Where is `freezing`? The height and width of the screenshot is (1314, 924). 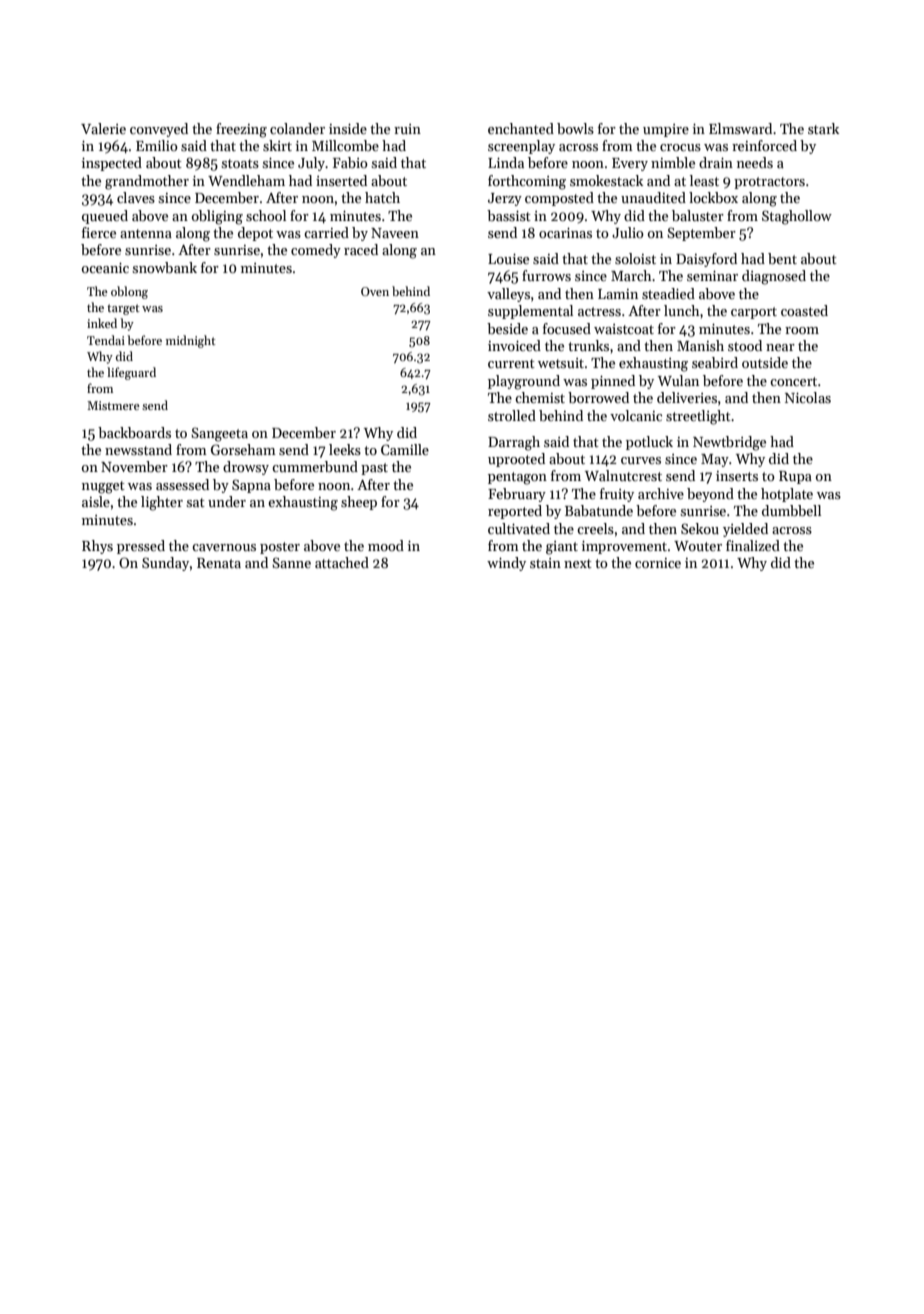
freezing is located at coordinates (241, 130).
